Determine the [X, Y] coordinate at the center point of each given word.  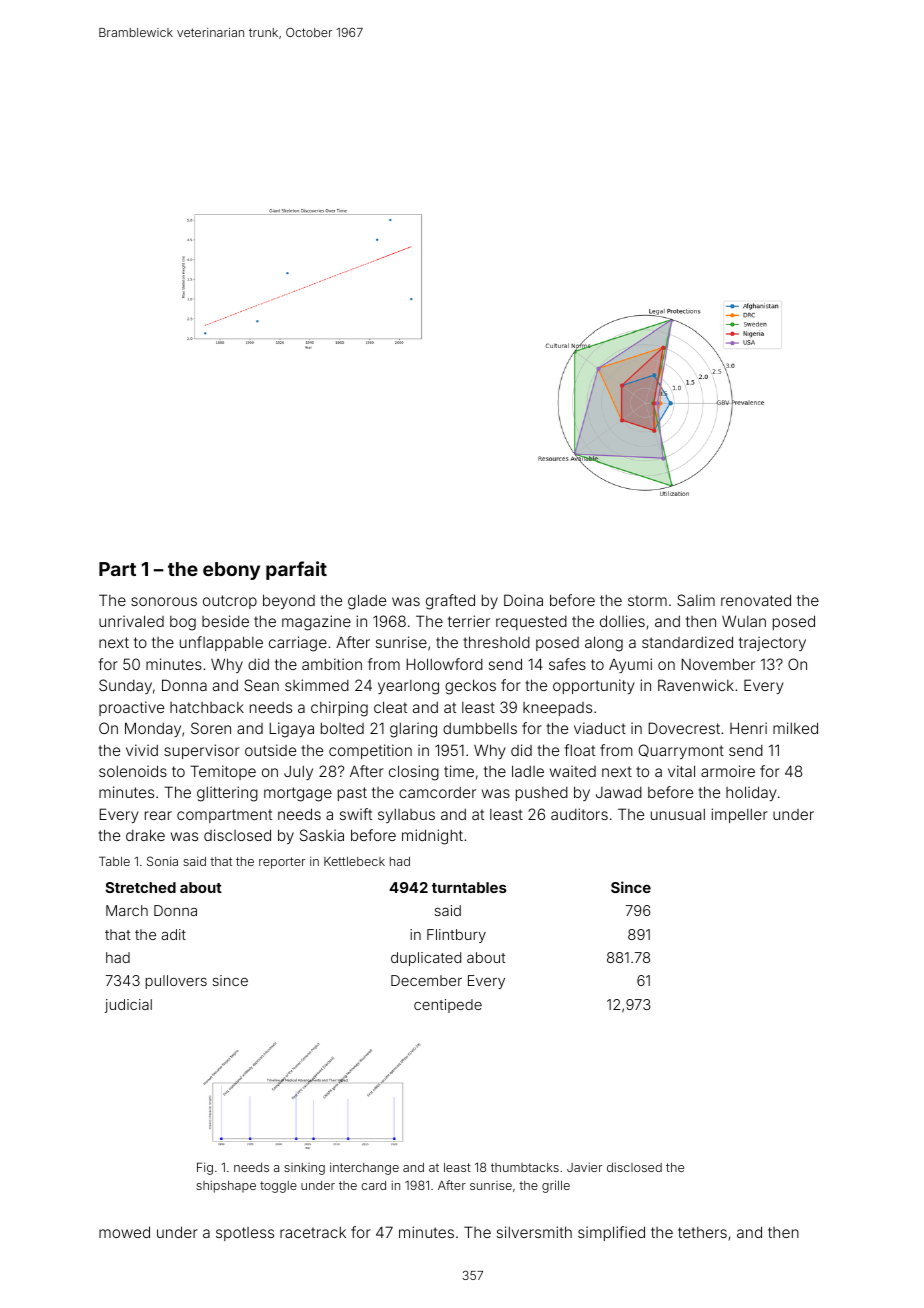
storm [647, 600]
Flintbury [456, 936]
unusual [678, 814]
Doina [523, 600]
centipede [448, 1006]
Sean [261, 685]
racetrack [313, 1232]
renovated [756, 600]
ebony [231, 571]
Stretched [140, 887]
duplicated [426, 959]
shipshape [226, 1186]
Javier [584, 1167]
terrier [469, 621]
